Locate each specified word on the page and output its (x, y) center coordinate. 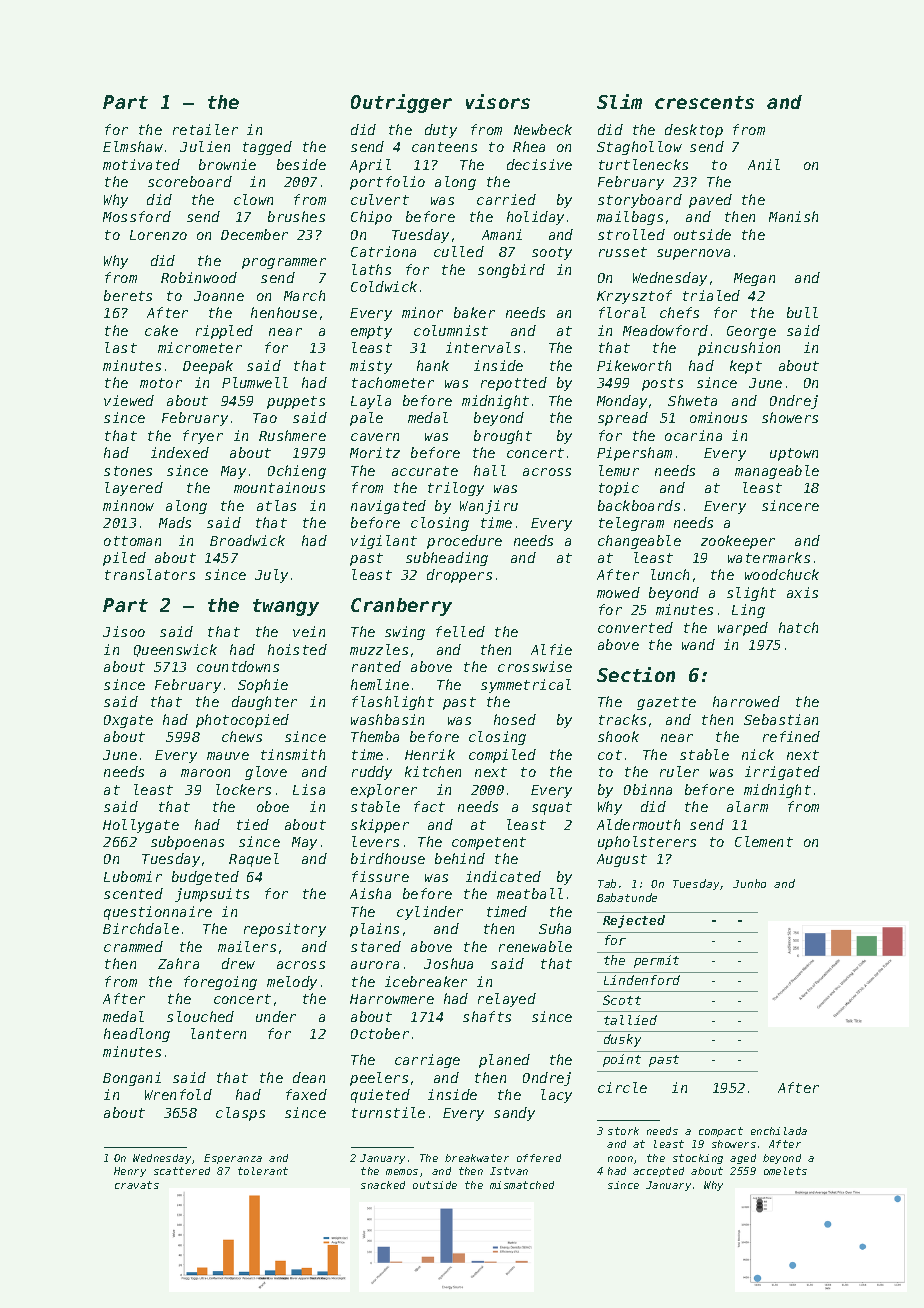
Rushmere (292, 435)
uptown (794, 454)
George (751, 332)
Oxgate (128, 721)
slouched (200, 1016)
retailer (205, 129)
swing (405, 633)
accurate (425, 471)
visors (498, 101)
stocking (698, 1159)
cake (161, 330)
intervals (483, 347)
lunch (670, 574)
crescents (704, 102)
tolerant (263, 1171)
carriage (427, 1061)
